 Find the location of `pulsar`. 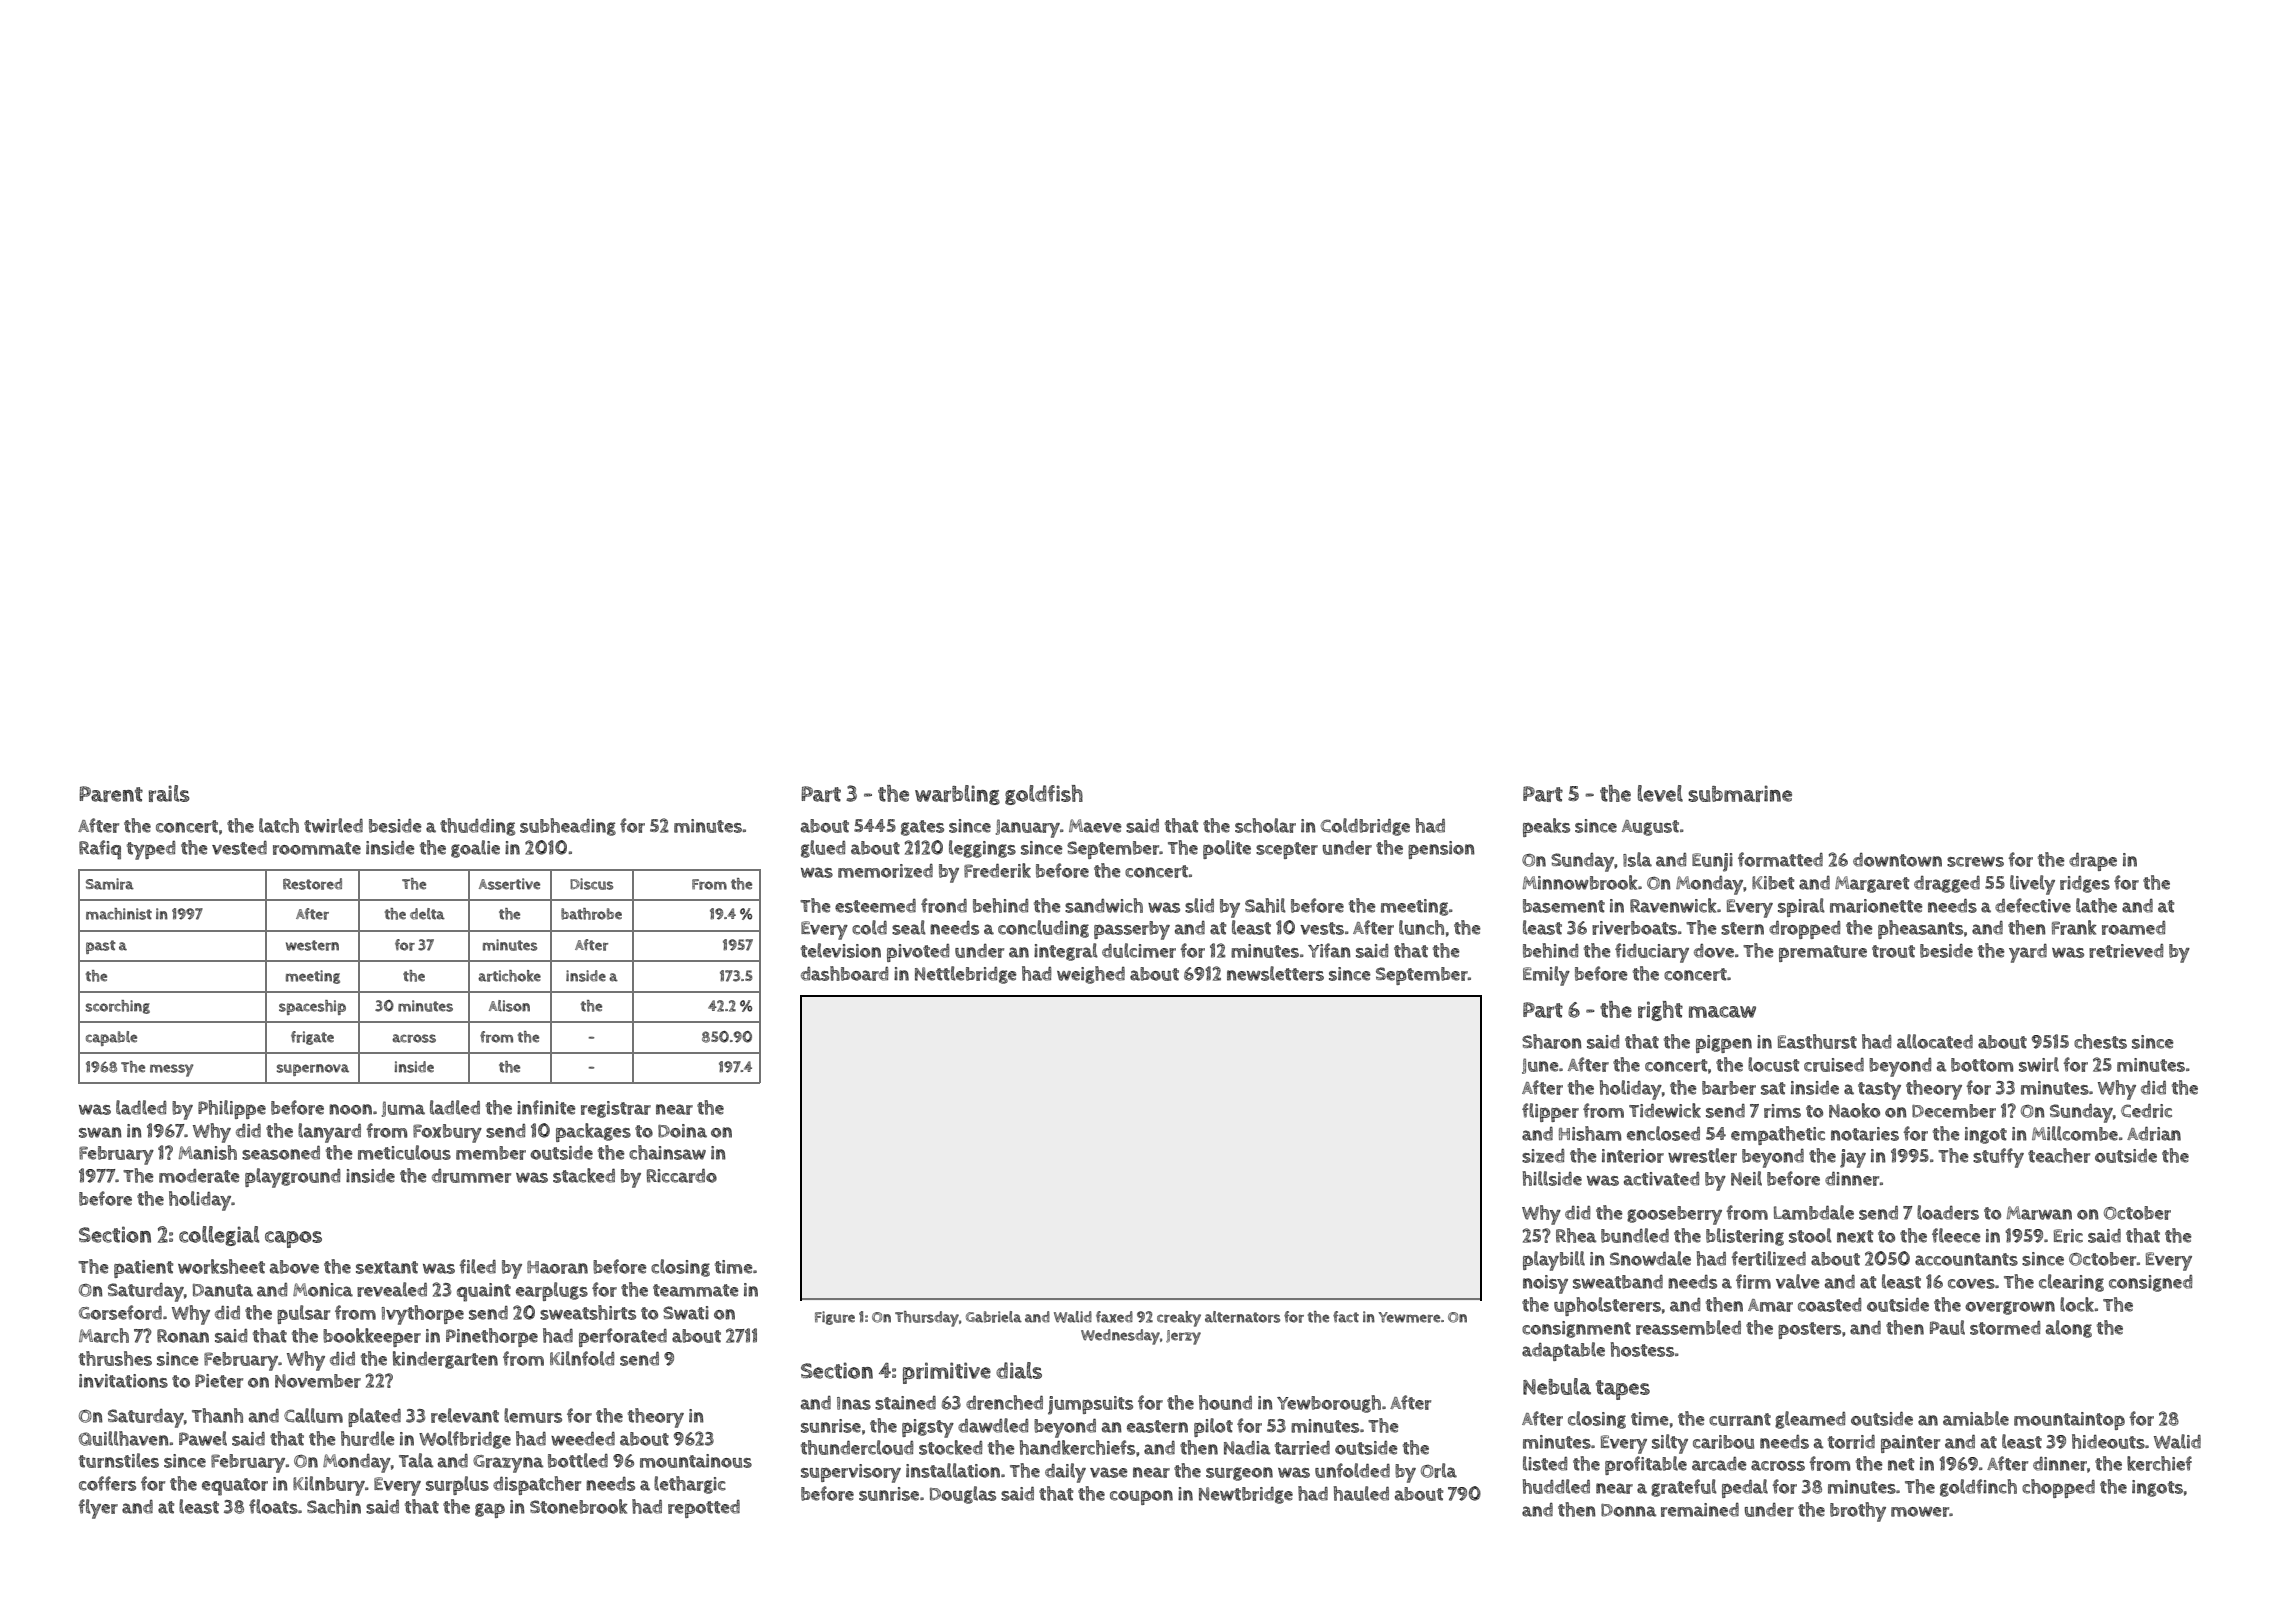

pulsar is located at coordinates (303, 1314).
